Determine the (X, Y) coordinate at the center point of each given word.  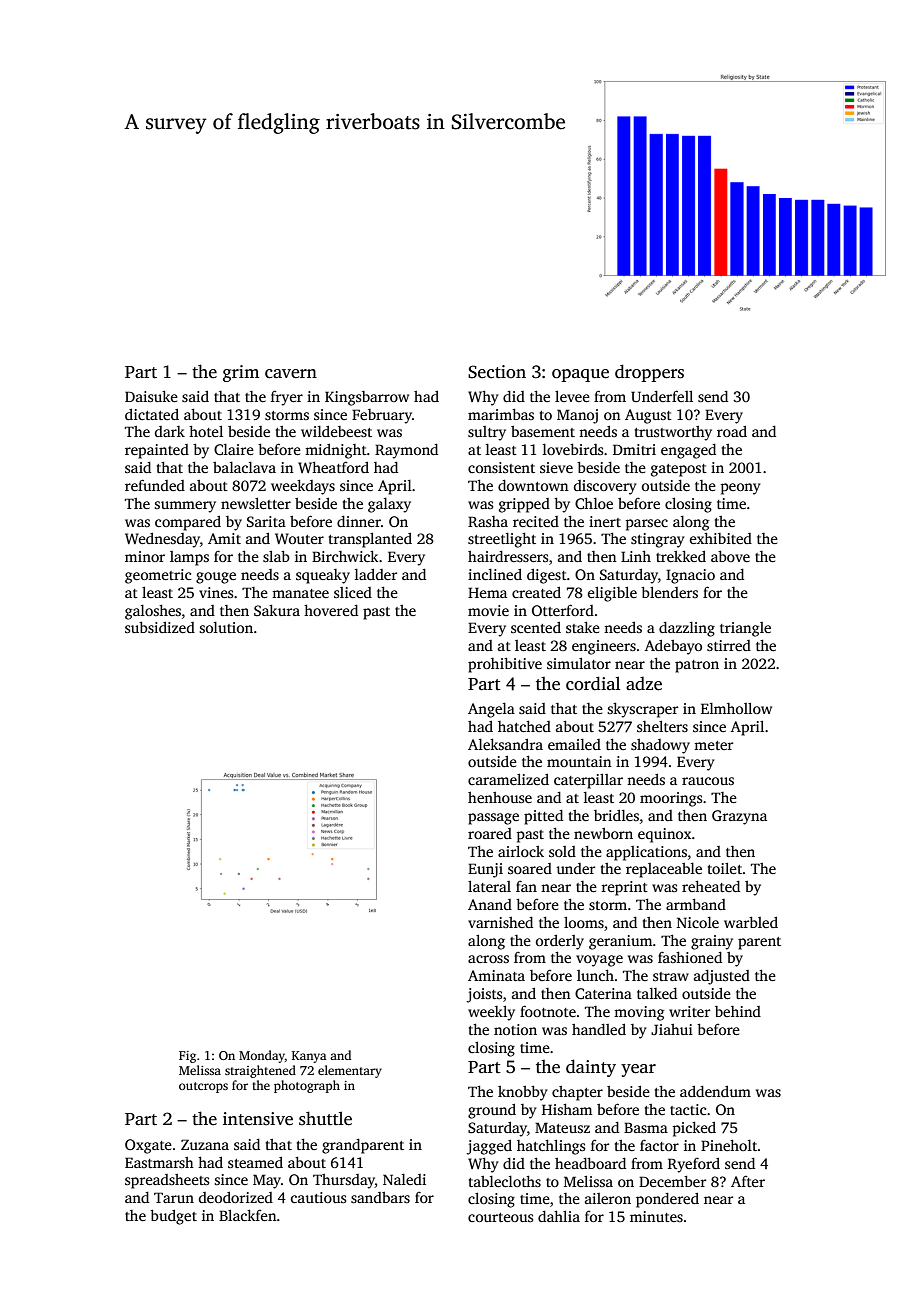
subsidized (160, 627)
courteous (500, 1217)
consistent (501, 467)
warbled (751, 922)
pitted (543, 817)
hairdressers (508, 556)
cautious (318, 1197)
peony (740, 489)
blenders (669, 592)
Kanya (309, 1057)
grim (241, 373)
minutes (656, 1216)
